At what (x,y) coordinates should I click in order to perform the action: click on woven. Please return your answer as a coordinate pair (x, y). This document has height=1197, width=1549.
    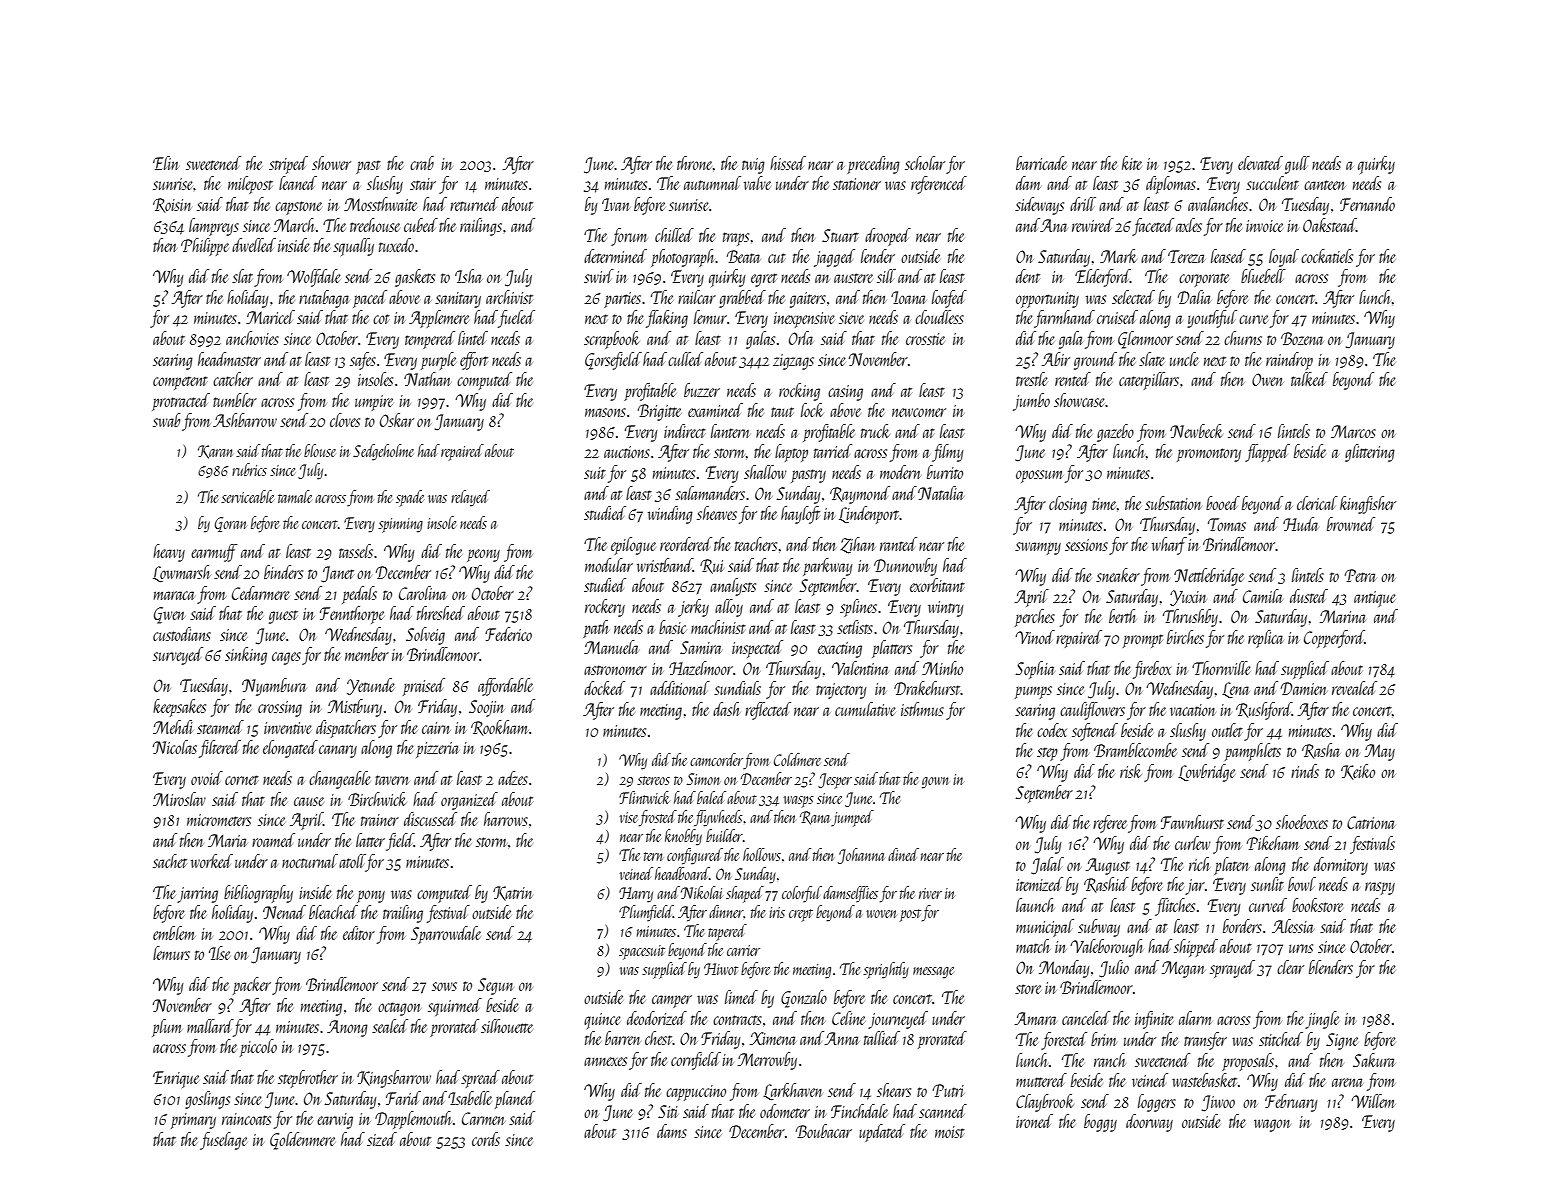
    Looking at the image, I should click on (881, 914).
